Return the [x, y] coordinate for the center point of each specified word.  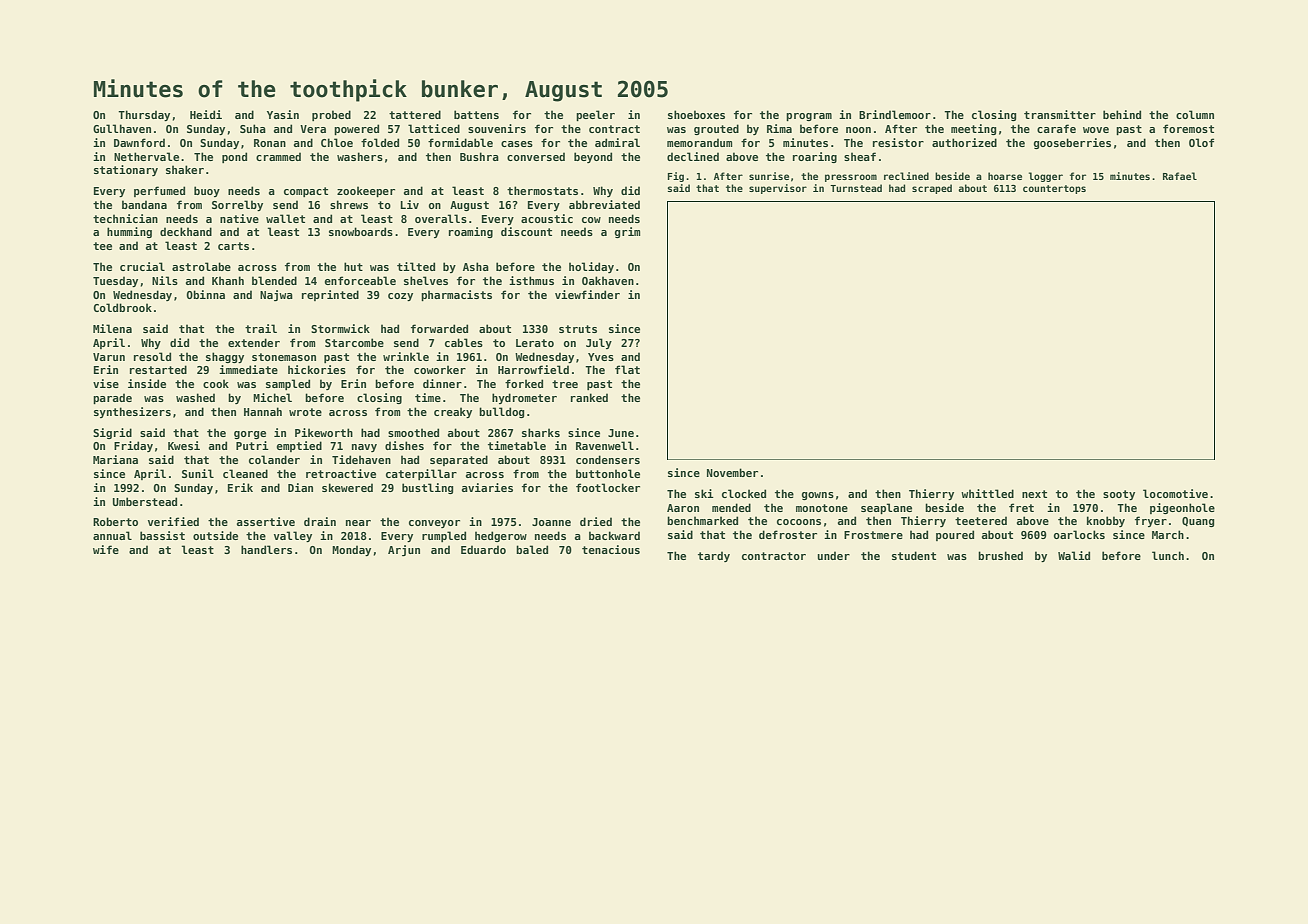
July [599, 343]
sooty [1119, 495]
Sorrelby [237, 205]
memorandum [699, 142]
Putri [252, 445]
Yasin [283, 114]
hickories [317, 369]
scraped [932, 189]
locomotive [1175, 493]
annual [112, 535]
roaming [471, 232]
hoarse [1005, 176]
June [621, 433]
